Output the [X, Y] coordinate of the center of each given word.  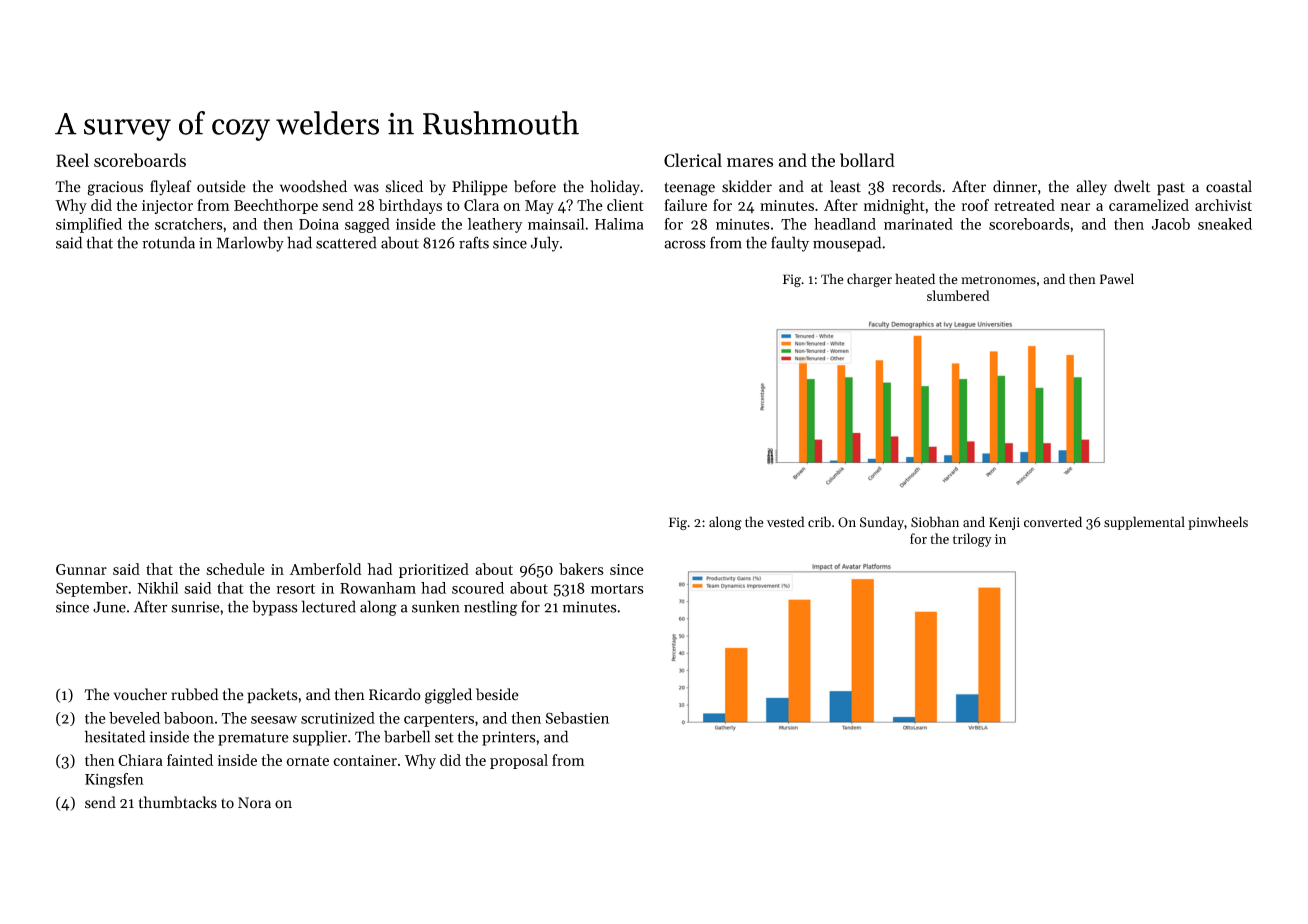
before [535, 186]
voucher [140, 694]
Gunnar [81, 569]
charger [869, 280]
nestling [490, 608]
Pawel [1117, 279]
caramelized [1149, 205]
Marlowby [250, 244]
